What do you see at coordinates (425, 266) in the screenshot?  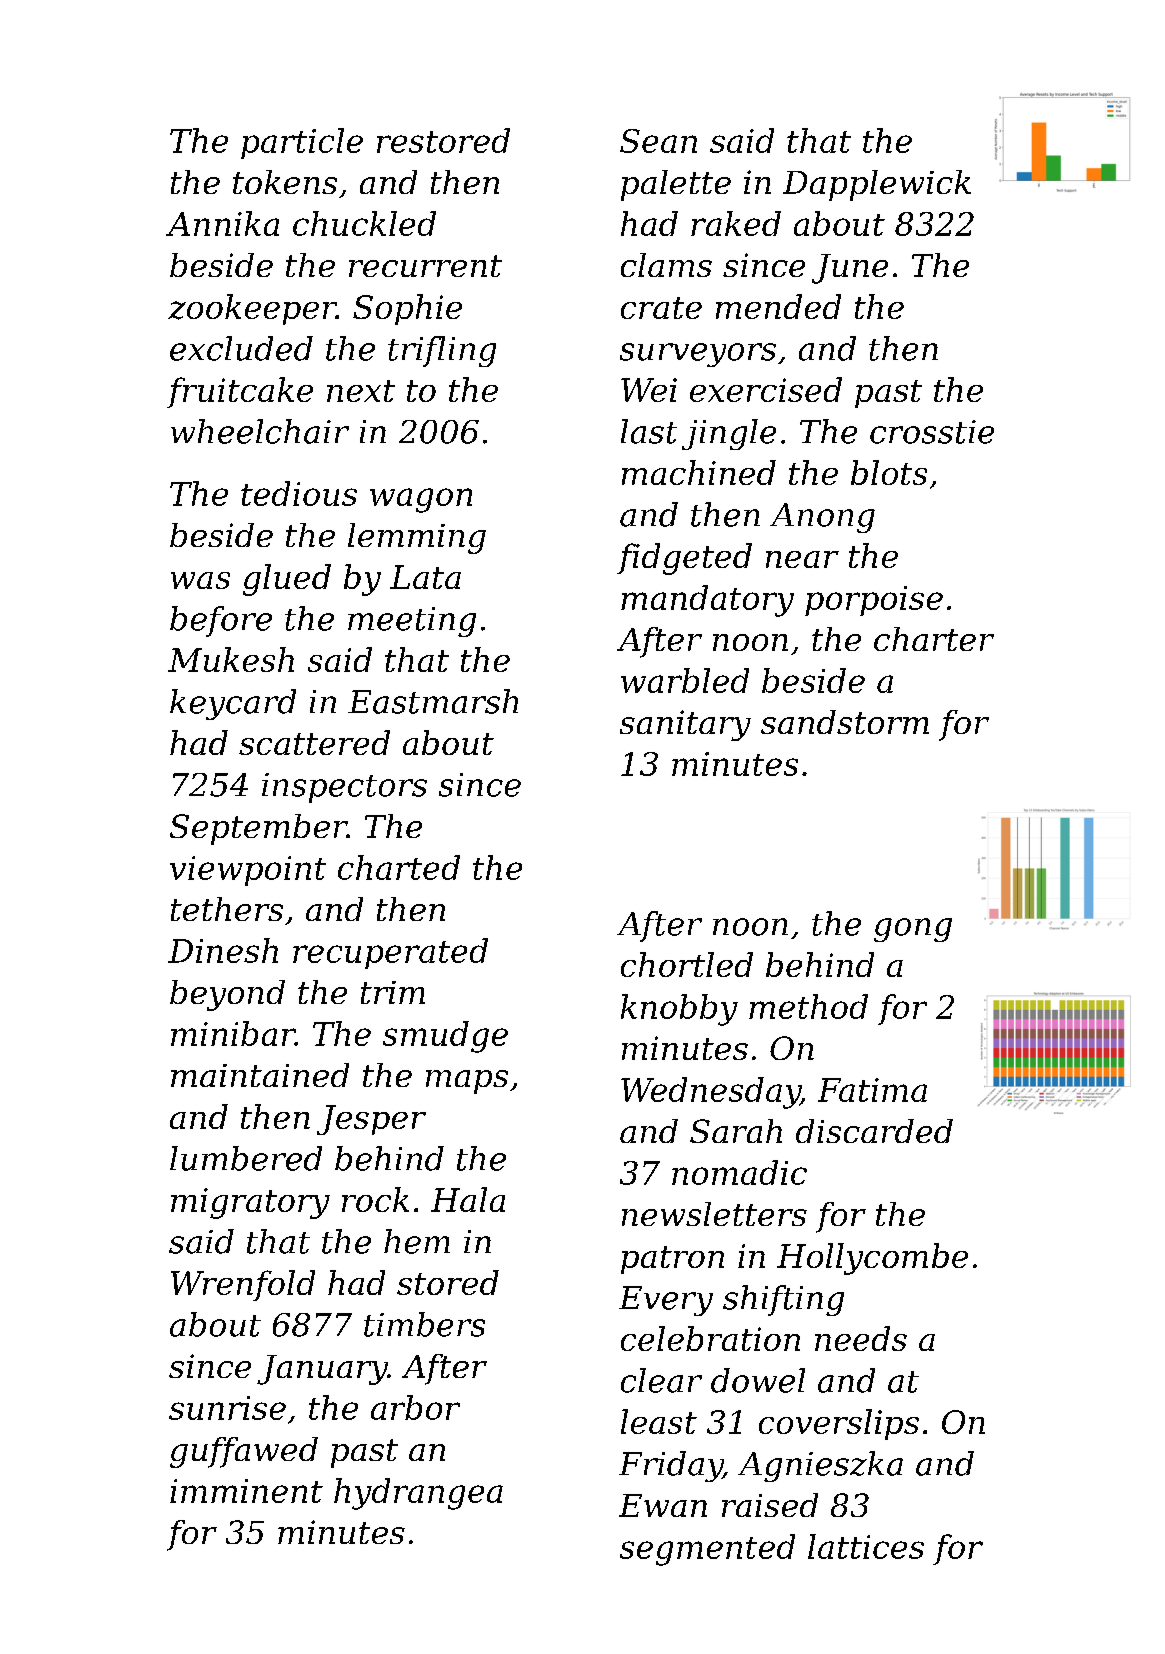 I see `recurrent` at bounding box center [425, 266].
